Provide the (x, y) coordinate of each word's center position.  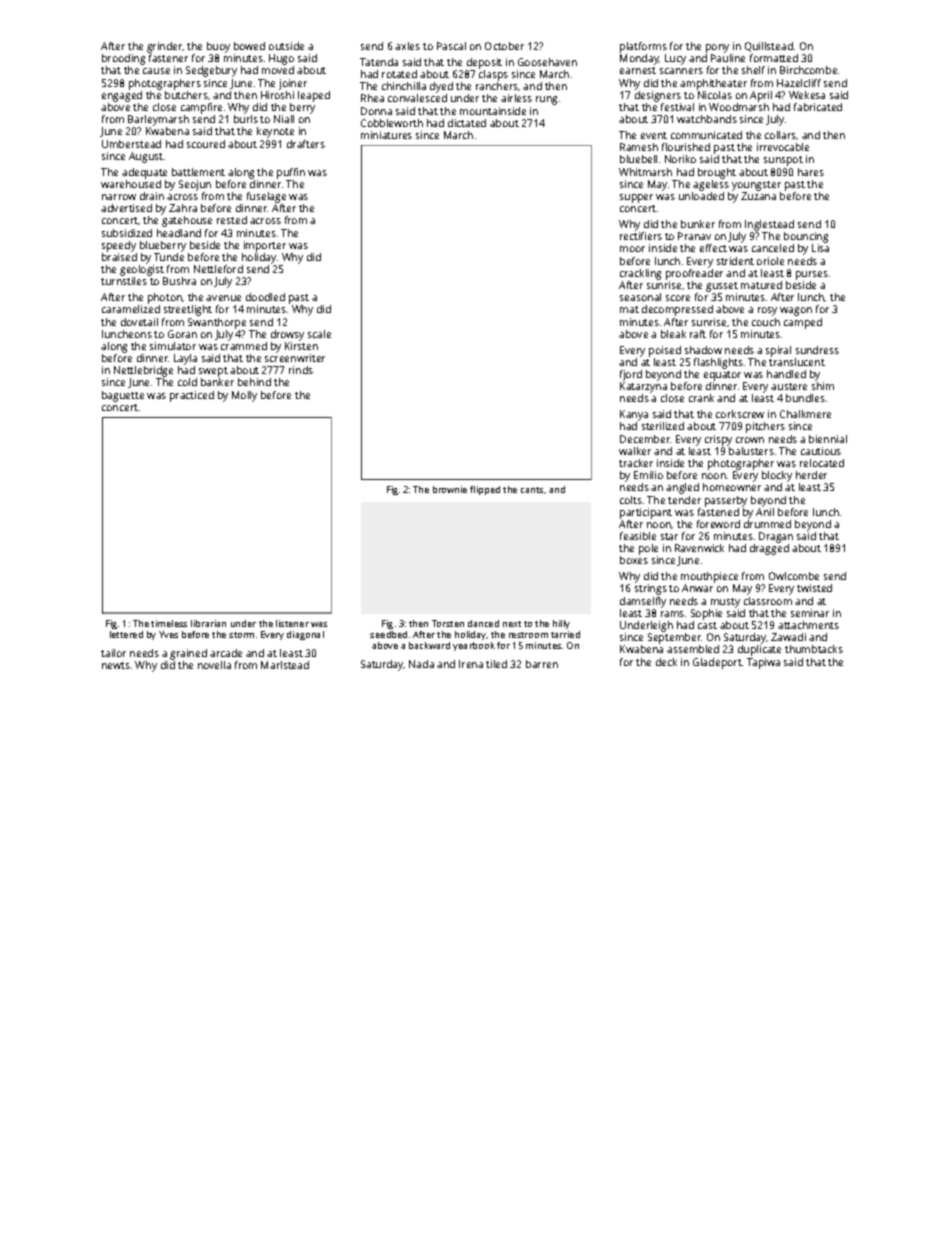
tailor (113, 653)
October (504, 46)
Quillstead (769, 47)
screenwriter (295, 358)
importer (265, 246)
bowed (249, 46)
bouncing (806, 237)
